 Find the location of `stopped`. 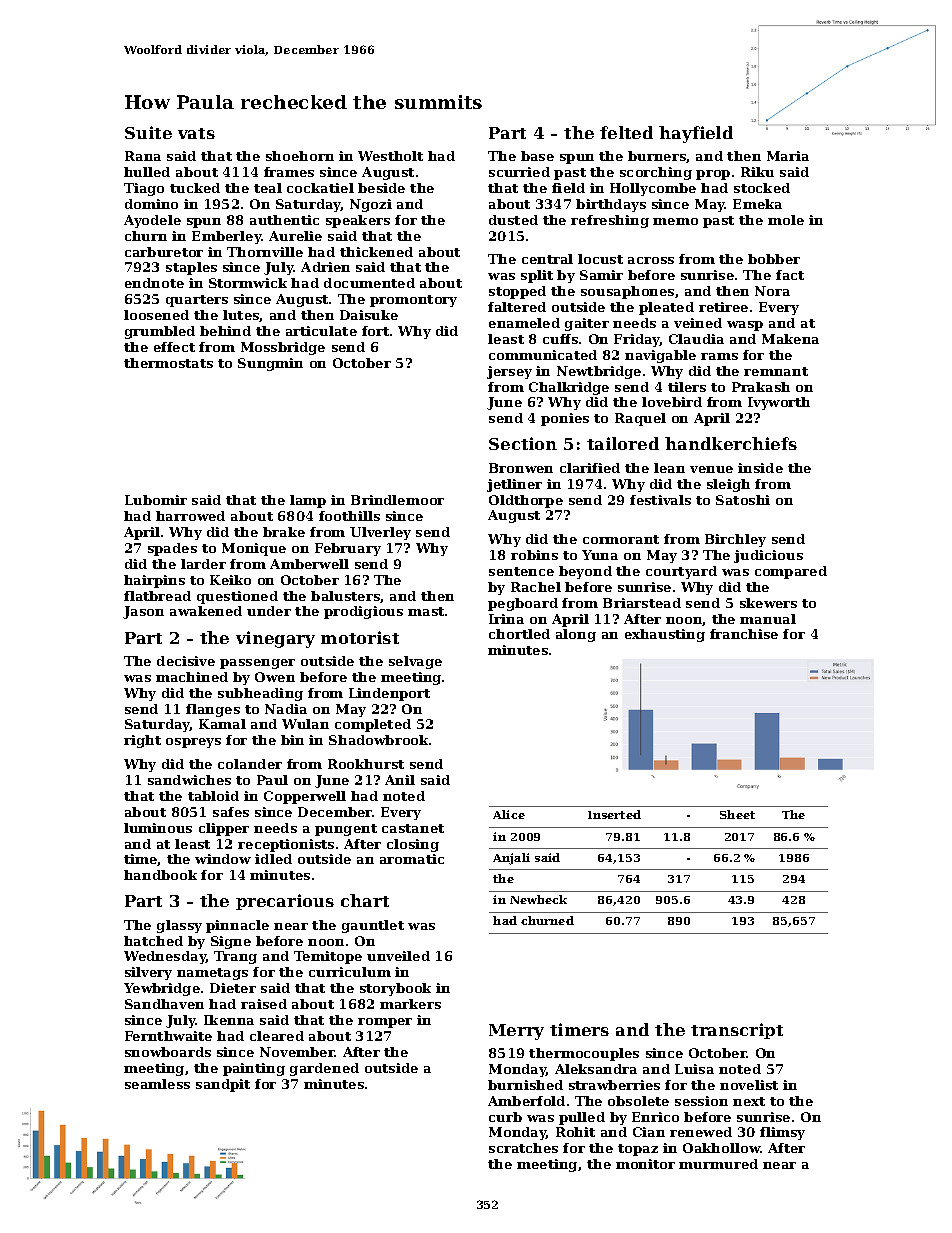

stopped is located at coordinates (517, 292).
